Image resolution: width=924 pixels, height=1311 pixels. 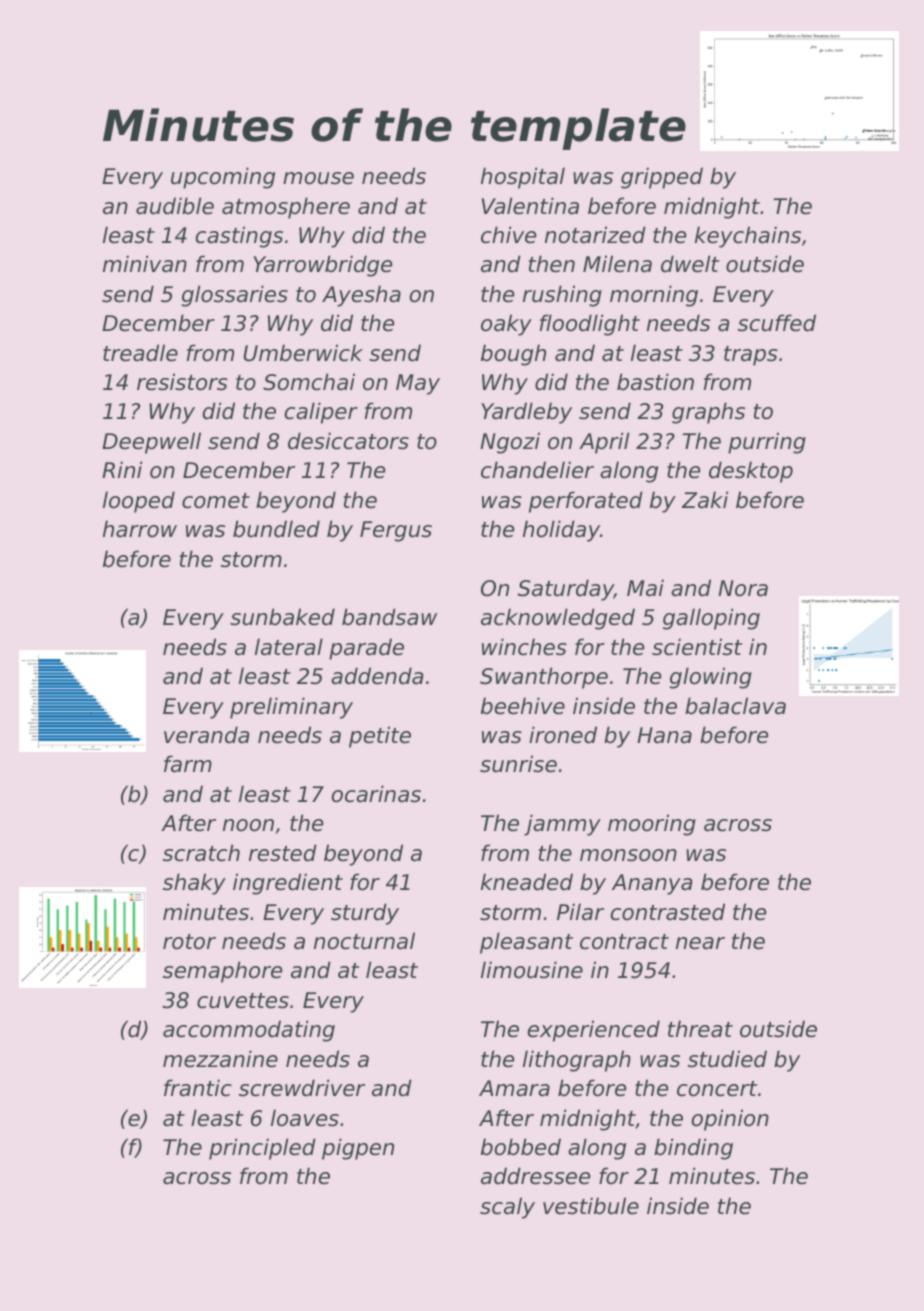 I want to click on audible, so click(x=175, y=206).
